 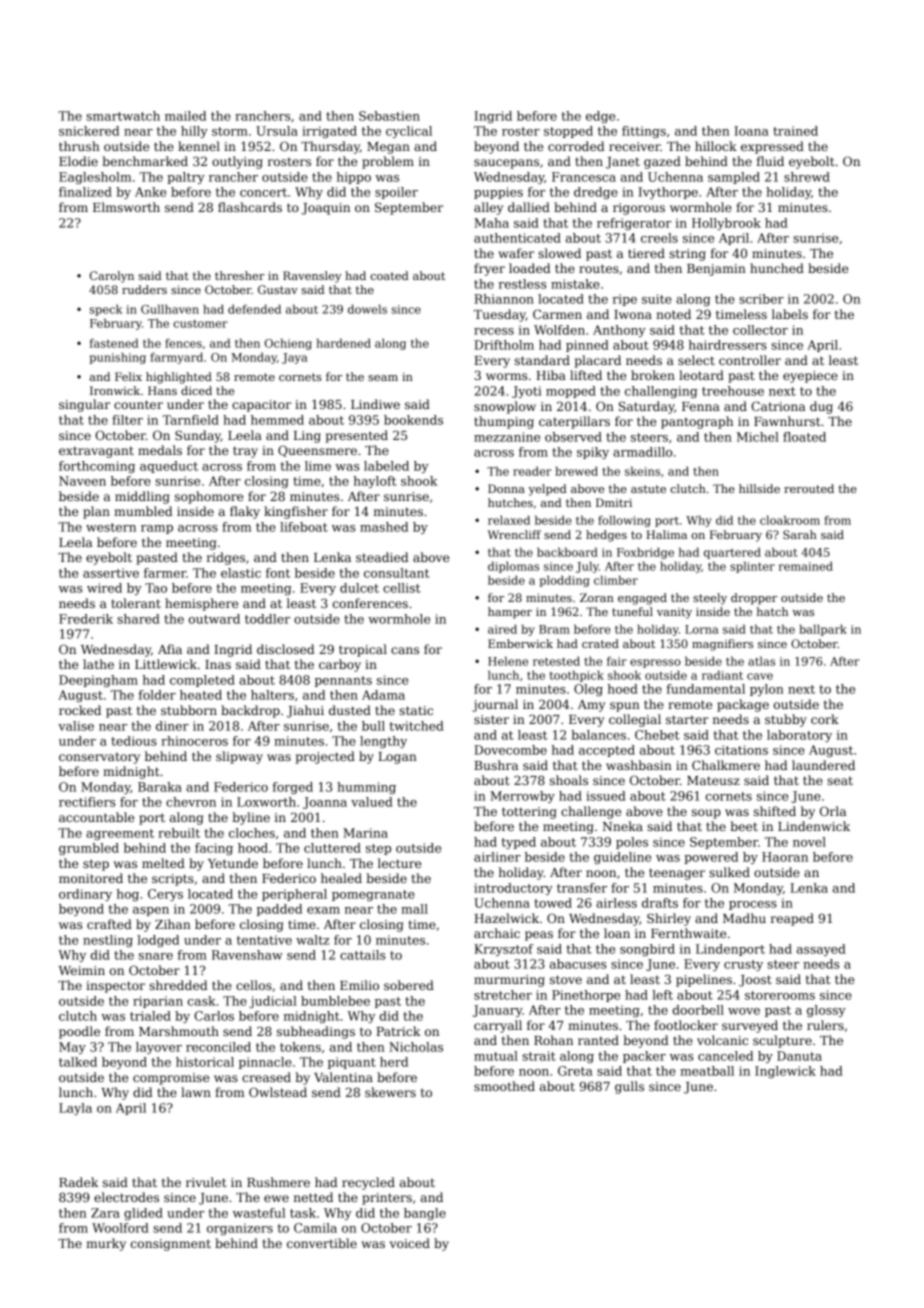 What do you see at coordinates (494, 331) in the screenshot?
I see `recess` at bounding box center [494, 331].
